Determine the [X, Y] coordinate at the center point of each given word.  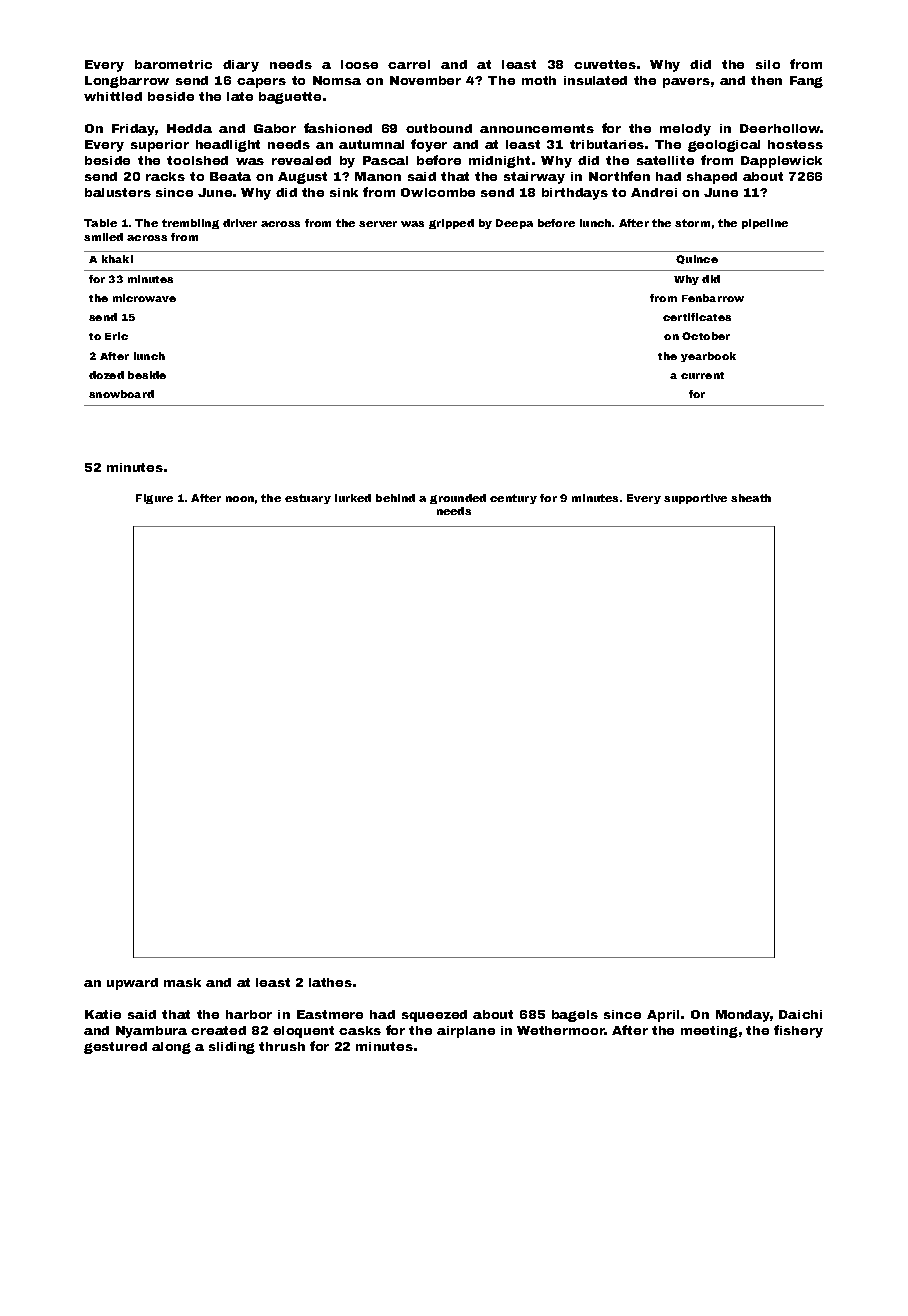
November [425, 80]
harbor [249, 1014]
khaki [117, 259]
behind [395, 498]
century [513, 499]
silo [768, 64]
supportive [695, 499]
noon [240, 499]
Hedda [189, 128]
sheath [751, 498]
